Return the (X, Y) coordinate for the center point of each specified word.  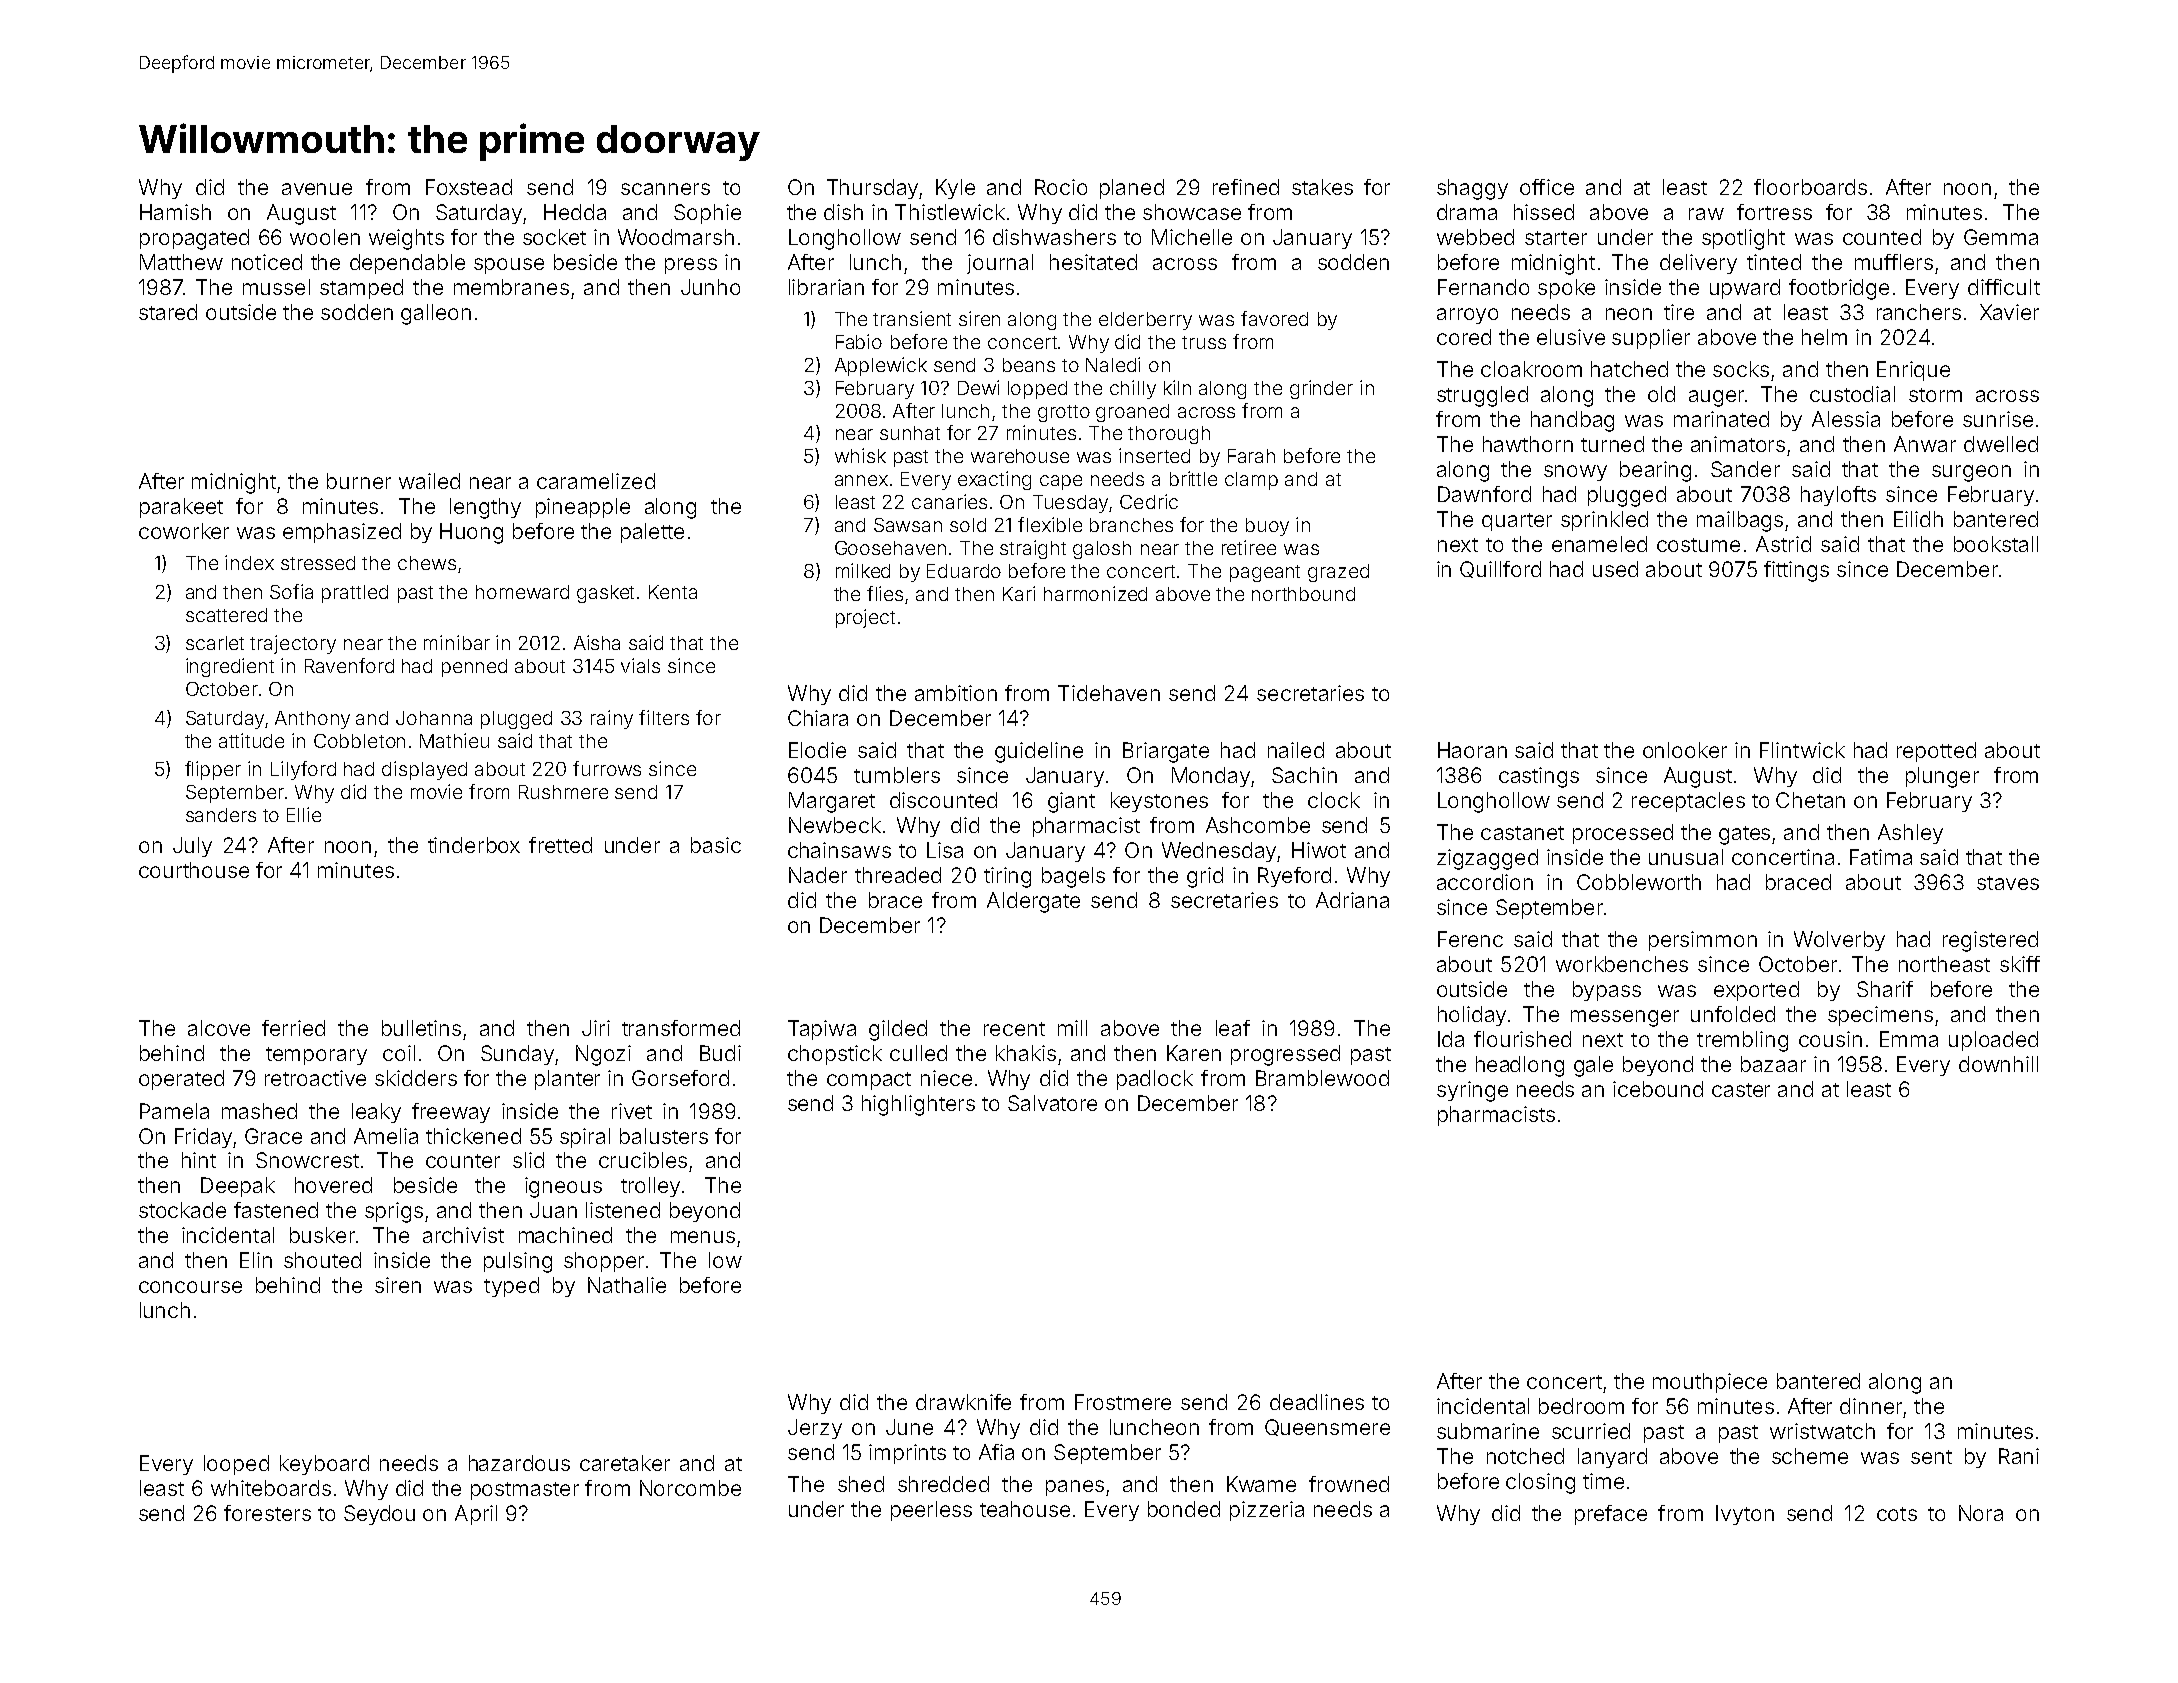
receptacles (1688, 802)
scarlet (215, 643)
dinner (1871, 1406)
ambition (956, 693)
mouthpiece (1710, 1383)
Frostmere (1123, 1402)
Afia (996, 1452)
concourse (190, 1287)
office (1547, 187)
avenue (317, 189)
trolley (650, 1187)
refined (1246, 187)
